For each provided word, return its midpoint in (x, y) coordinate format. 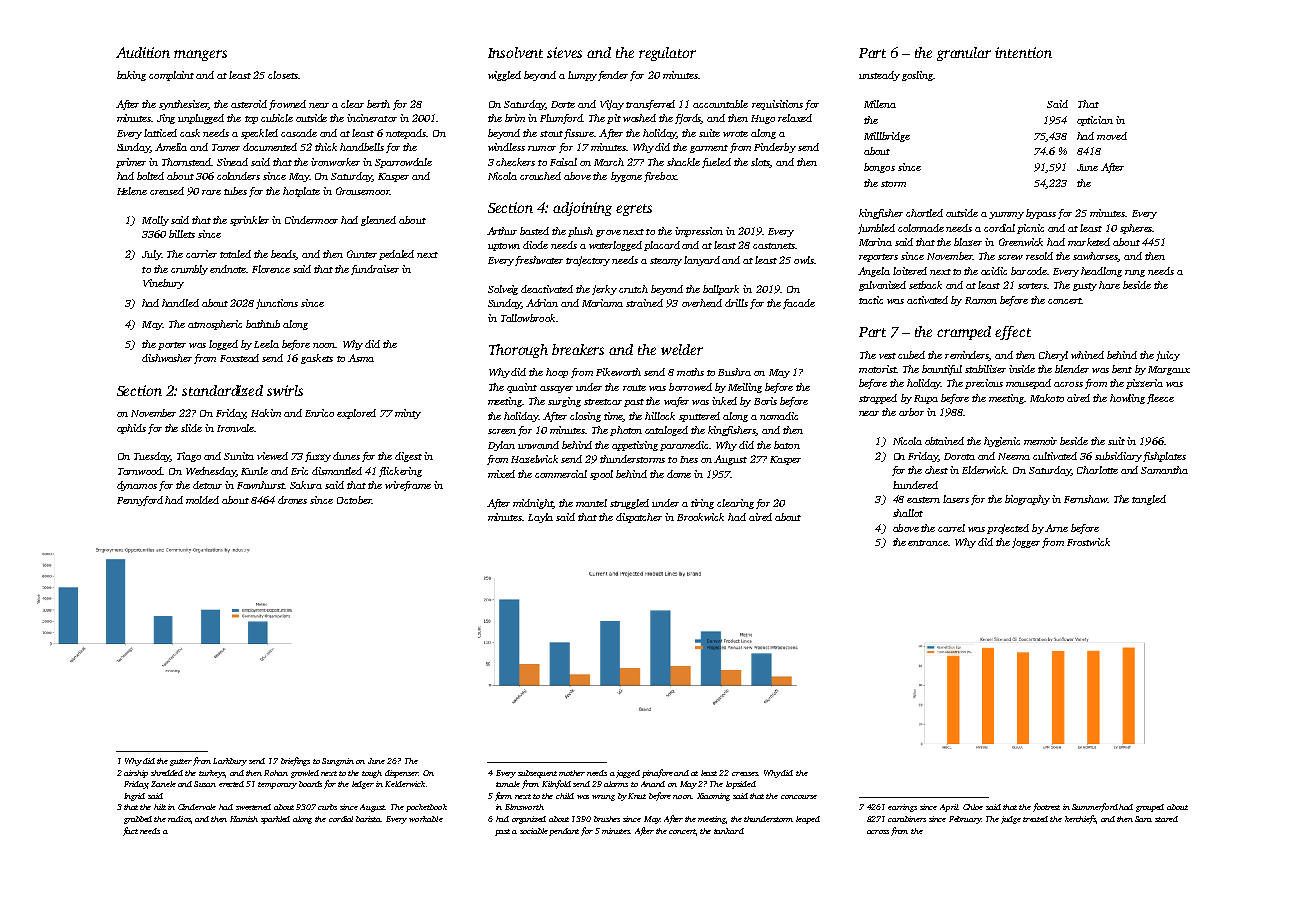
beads (283, 255)
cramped (964, 333)
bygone (626, 177)
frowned (287, 105)
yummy (1006, 215)
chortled (924, 213)
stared (1166, 819)
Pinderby (775, 148)
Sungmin (338, 762)
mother (572, 773)
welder (682, 349)
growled (305, 774)
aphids (131, 429)
